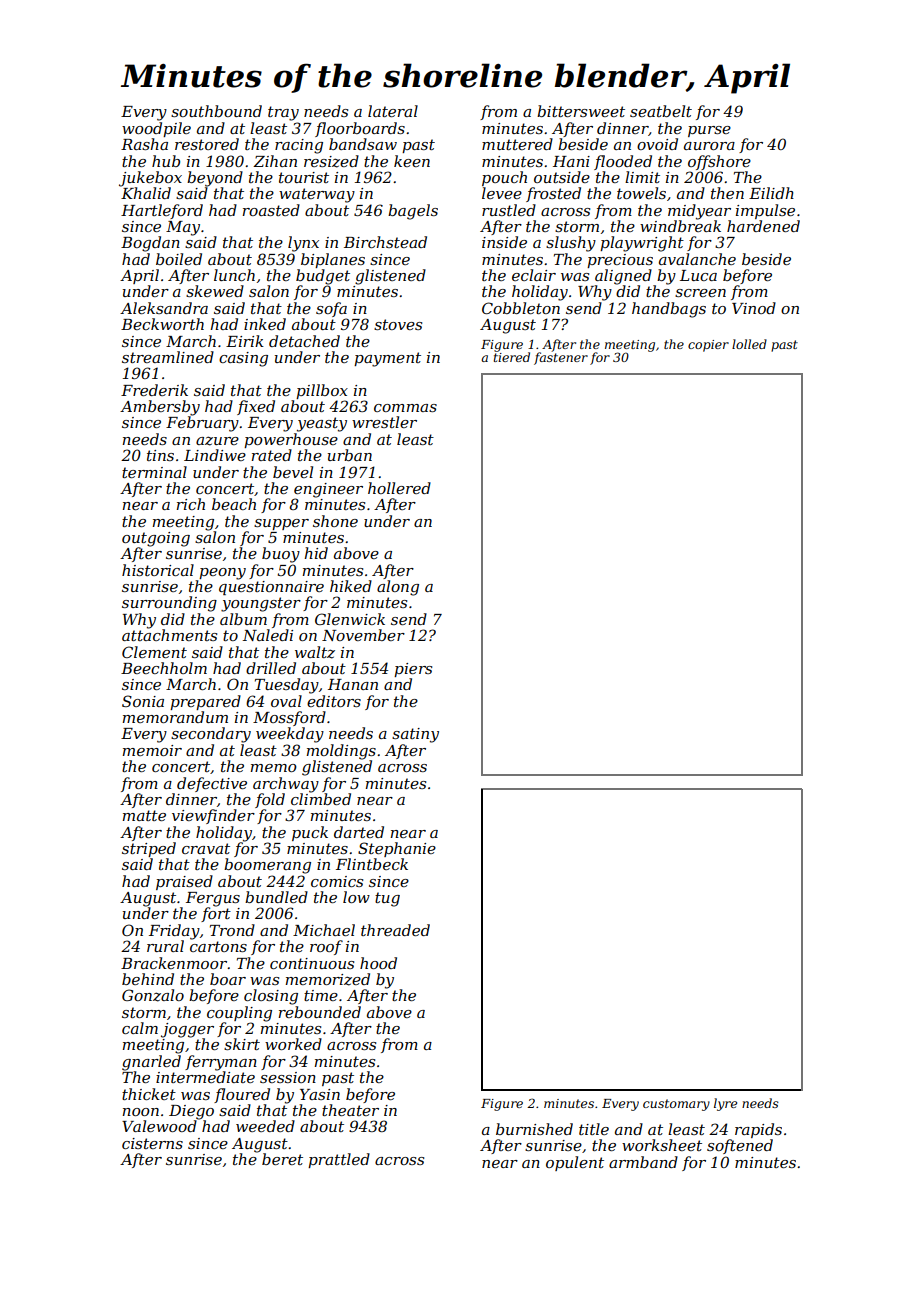 This screenshot has width=924, height=1314. Describe the element at coordinates (393, 111) in the screenshot. I see `lateral` at that location.
